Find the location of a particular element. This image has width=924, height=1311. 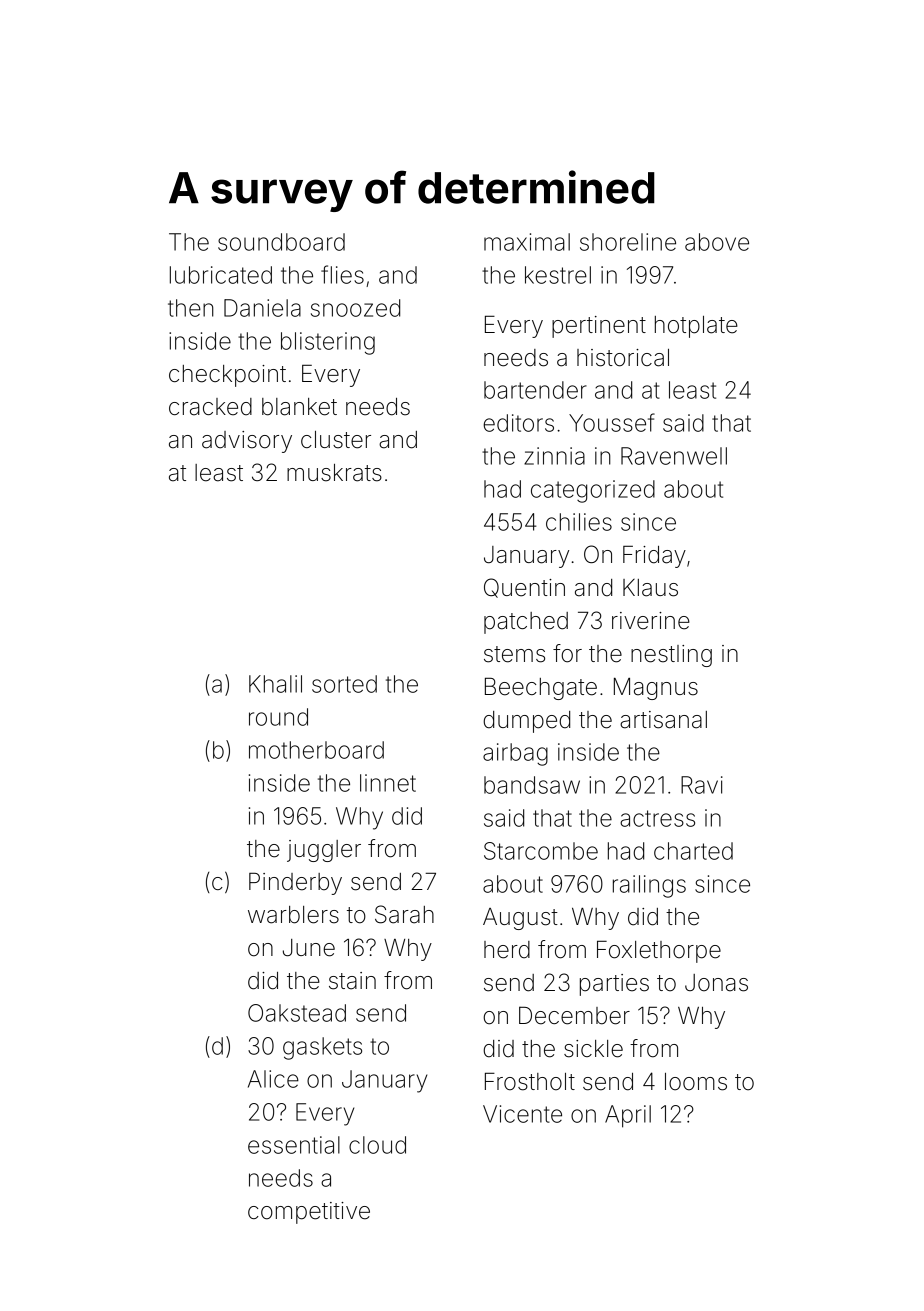

maximal is located at coordinates (527, 242).
